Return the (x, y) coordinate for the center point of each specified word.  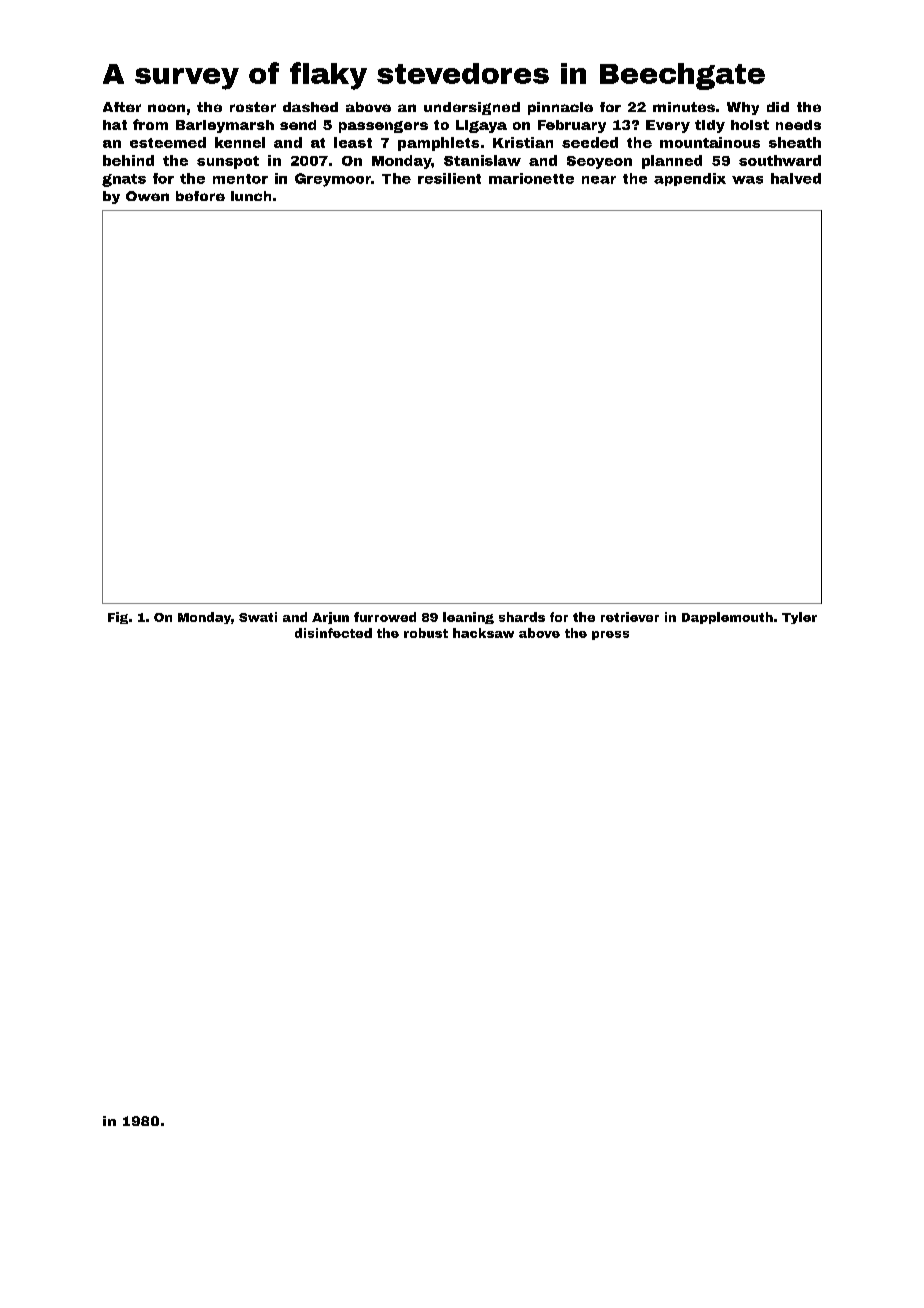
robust (426, 633)
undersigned (472, 108)
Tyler (799, 618)
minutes (684, 107)
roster (253, 107)
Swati (258, 617)
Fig (118, 618)
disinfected (333, 633)
